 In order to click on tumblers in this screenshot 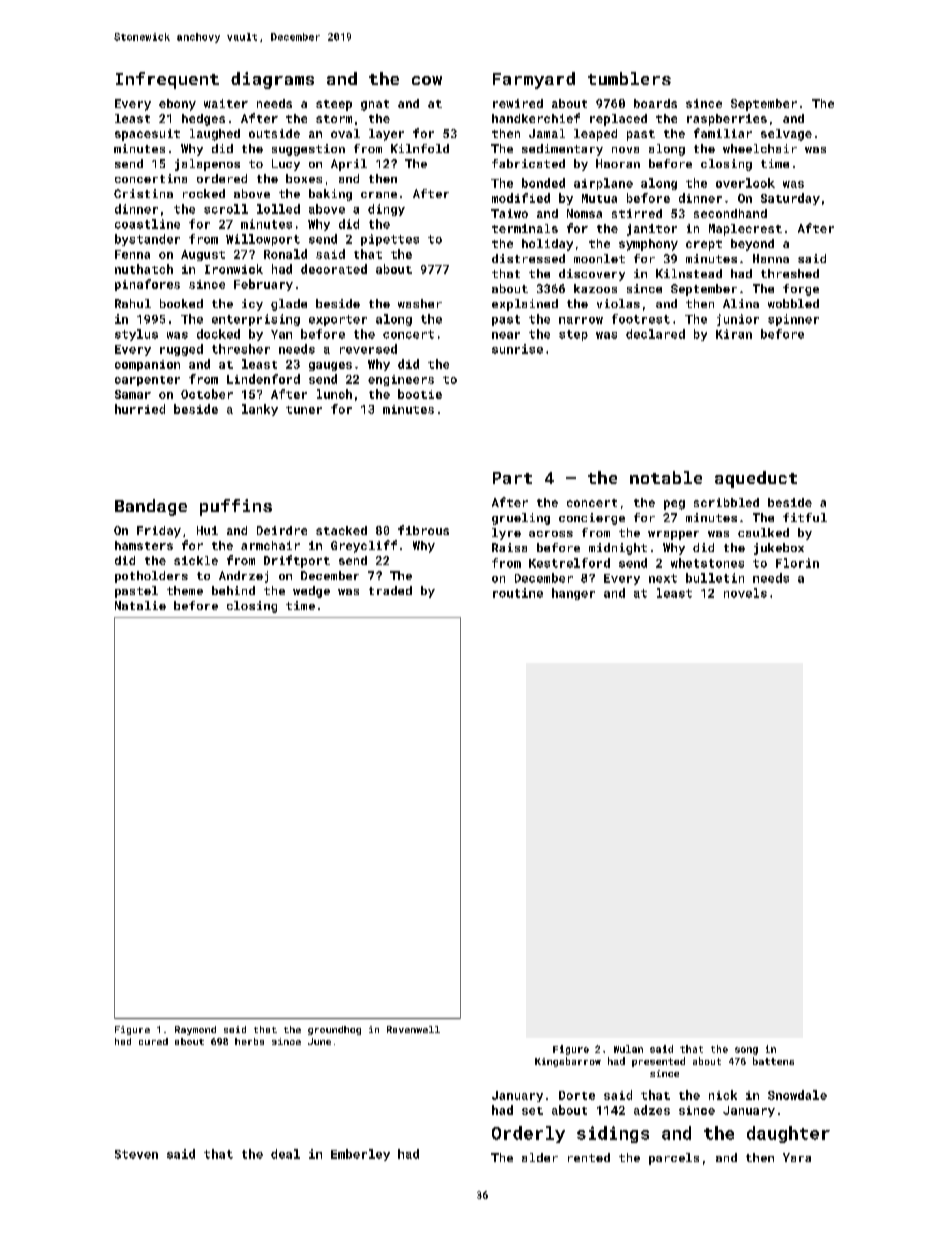, I will do `click(629, 78)`.
